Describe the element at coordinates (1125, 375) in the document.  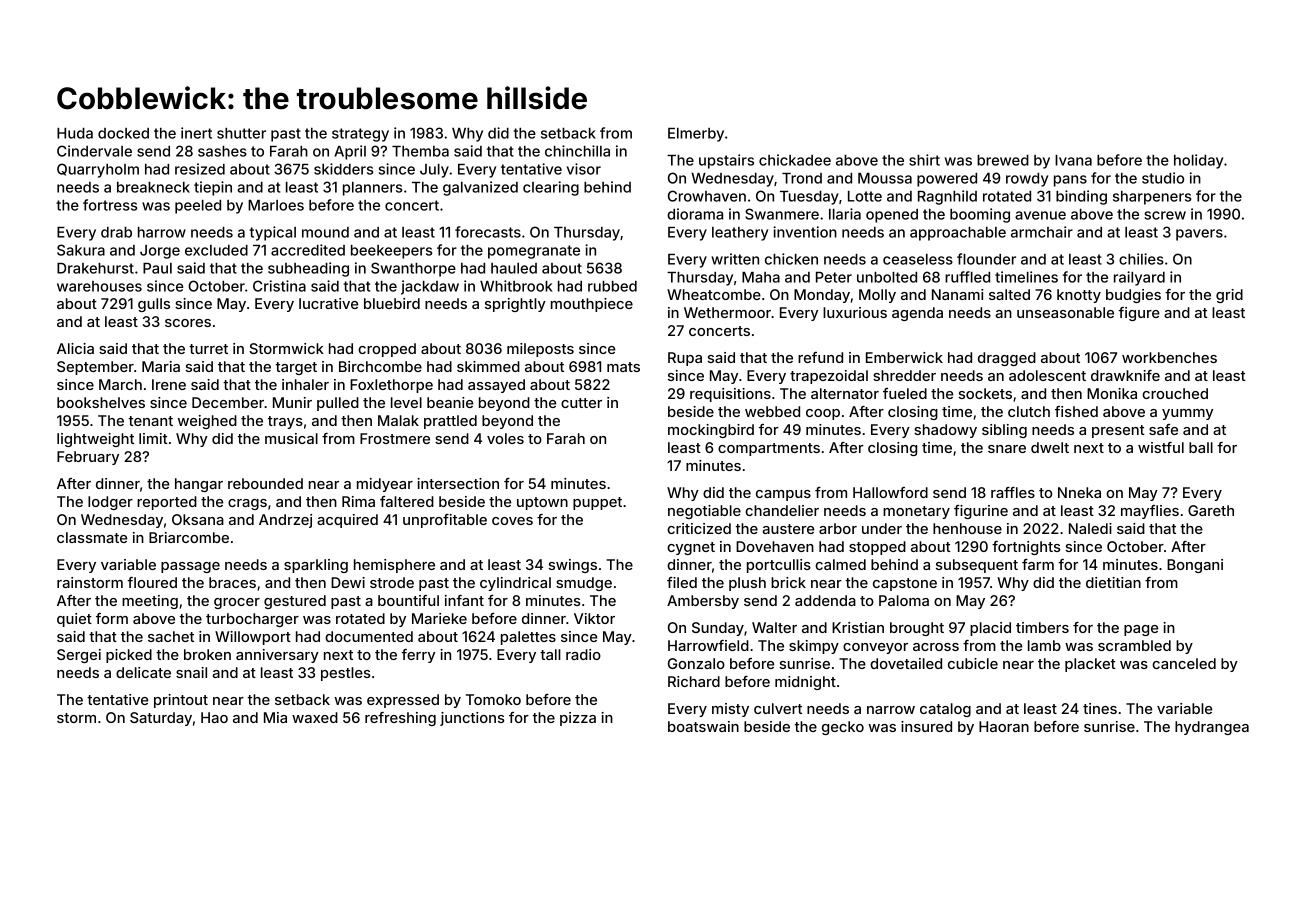
I see `drawknife` at that location.
